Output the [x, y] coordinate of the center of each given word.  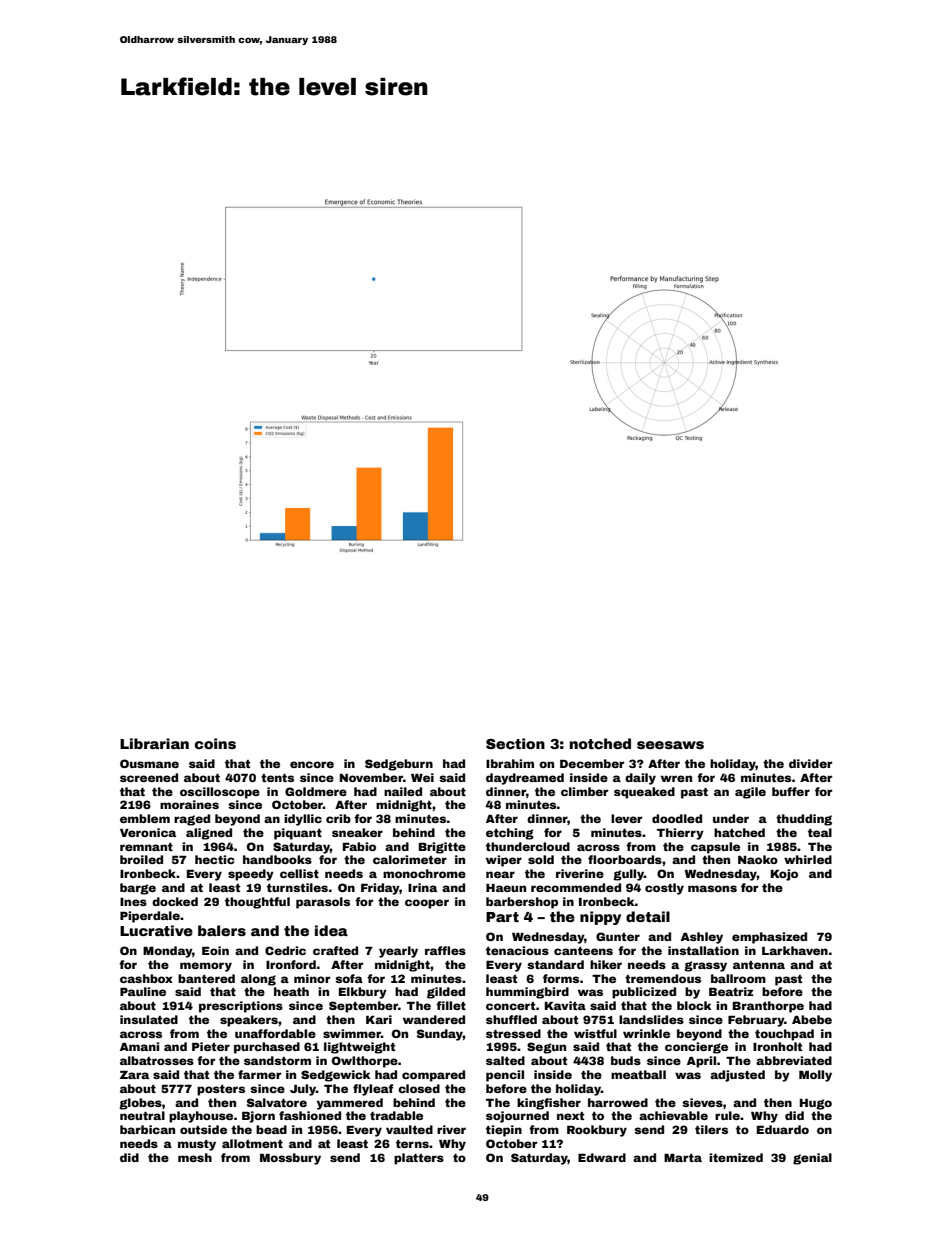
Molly [815, 1076]
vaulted [409, 1129]
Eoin [215, 950]
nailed [403, 791]
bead [271, 1129]
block [694, 1005]
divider [810, 763]
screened [149, 777]
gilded [446, 993]
